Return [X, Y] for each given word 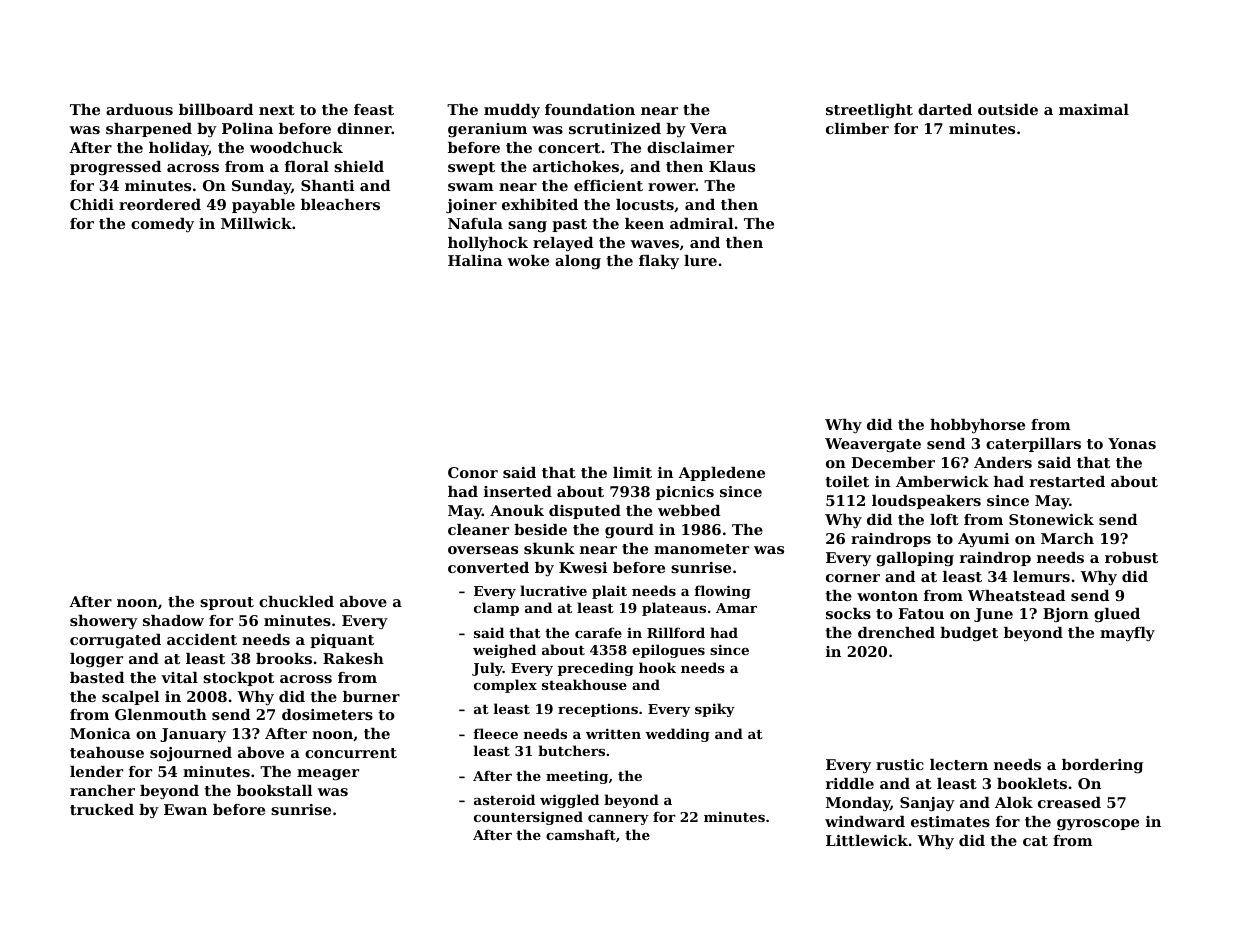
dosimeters [327, 714]
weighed [504, 651]
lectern [959, 764]
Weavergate [873, 445]
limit [632, 472]
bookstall [274, 790]
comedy [162, 225]
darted [945, 109]
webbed [689, 510]
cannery [618, 820]
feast [374, 109]
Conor [473, 472]
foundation [590, 109]
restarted [1067, 481]
